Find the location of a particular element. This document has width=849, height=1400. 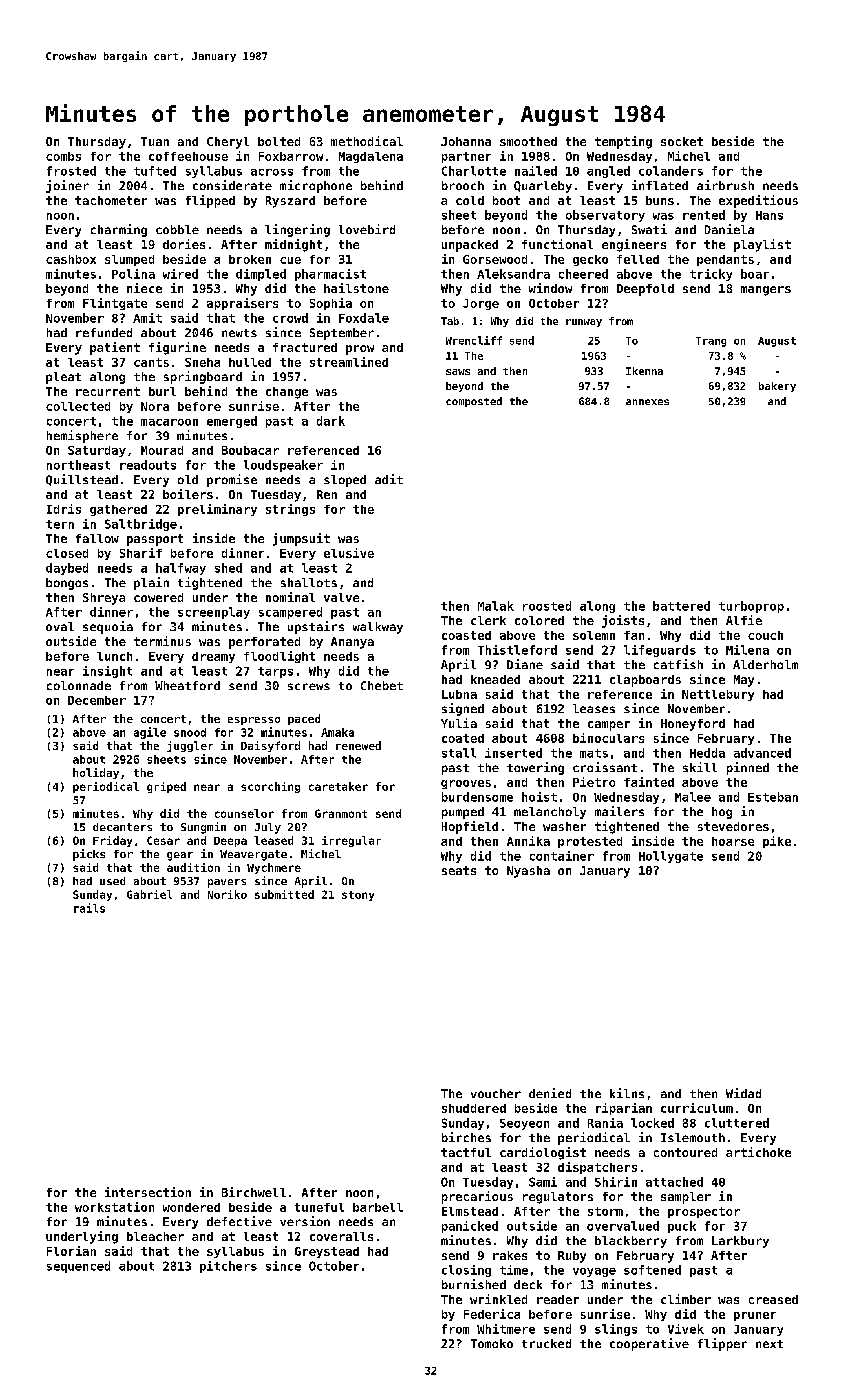

saws is located at coordinates (458, 372).
